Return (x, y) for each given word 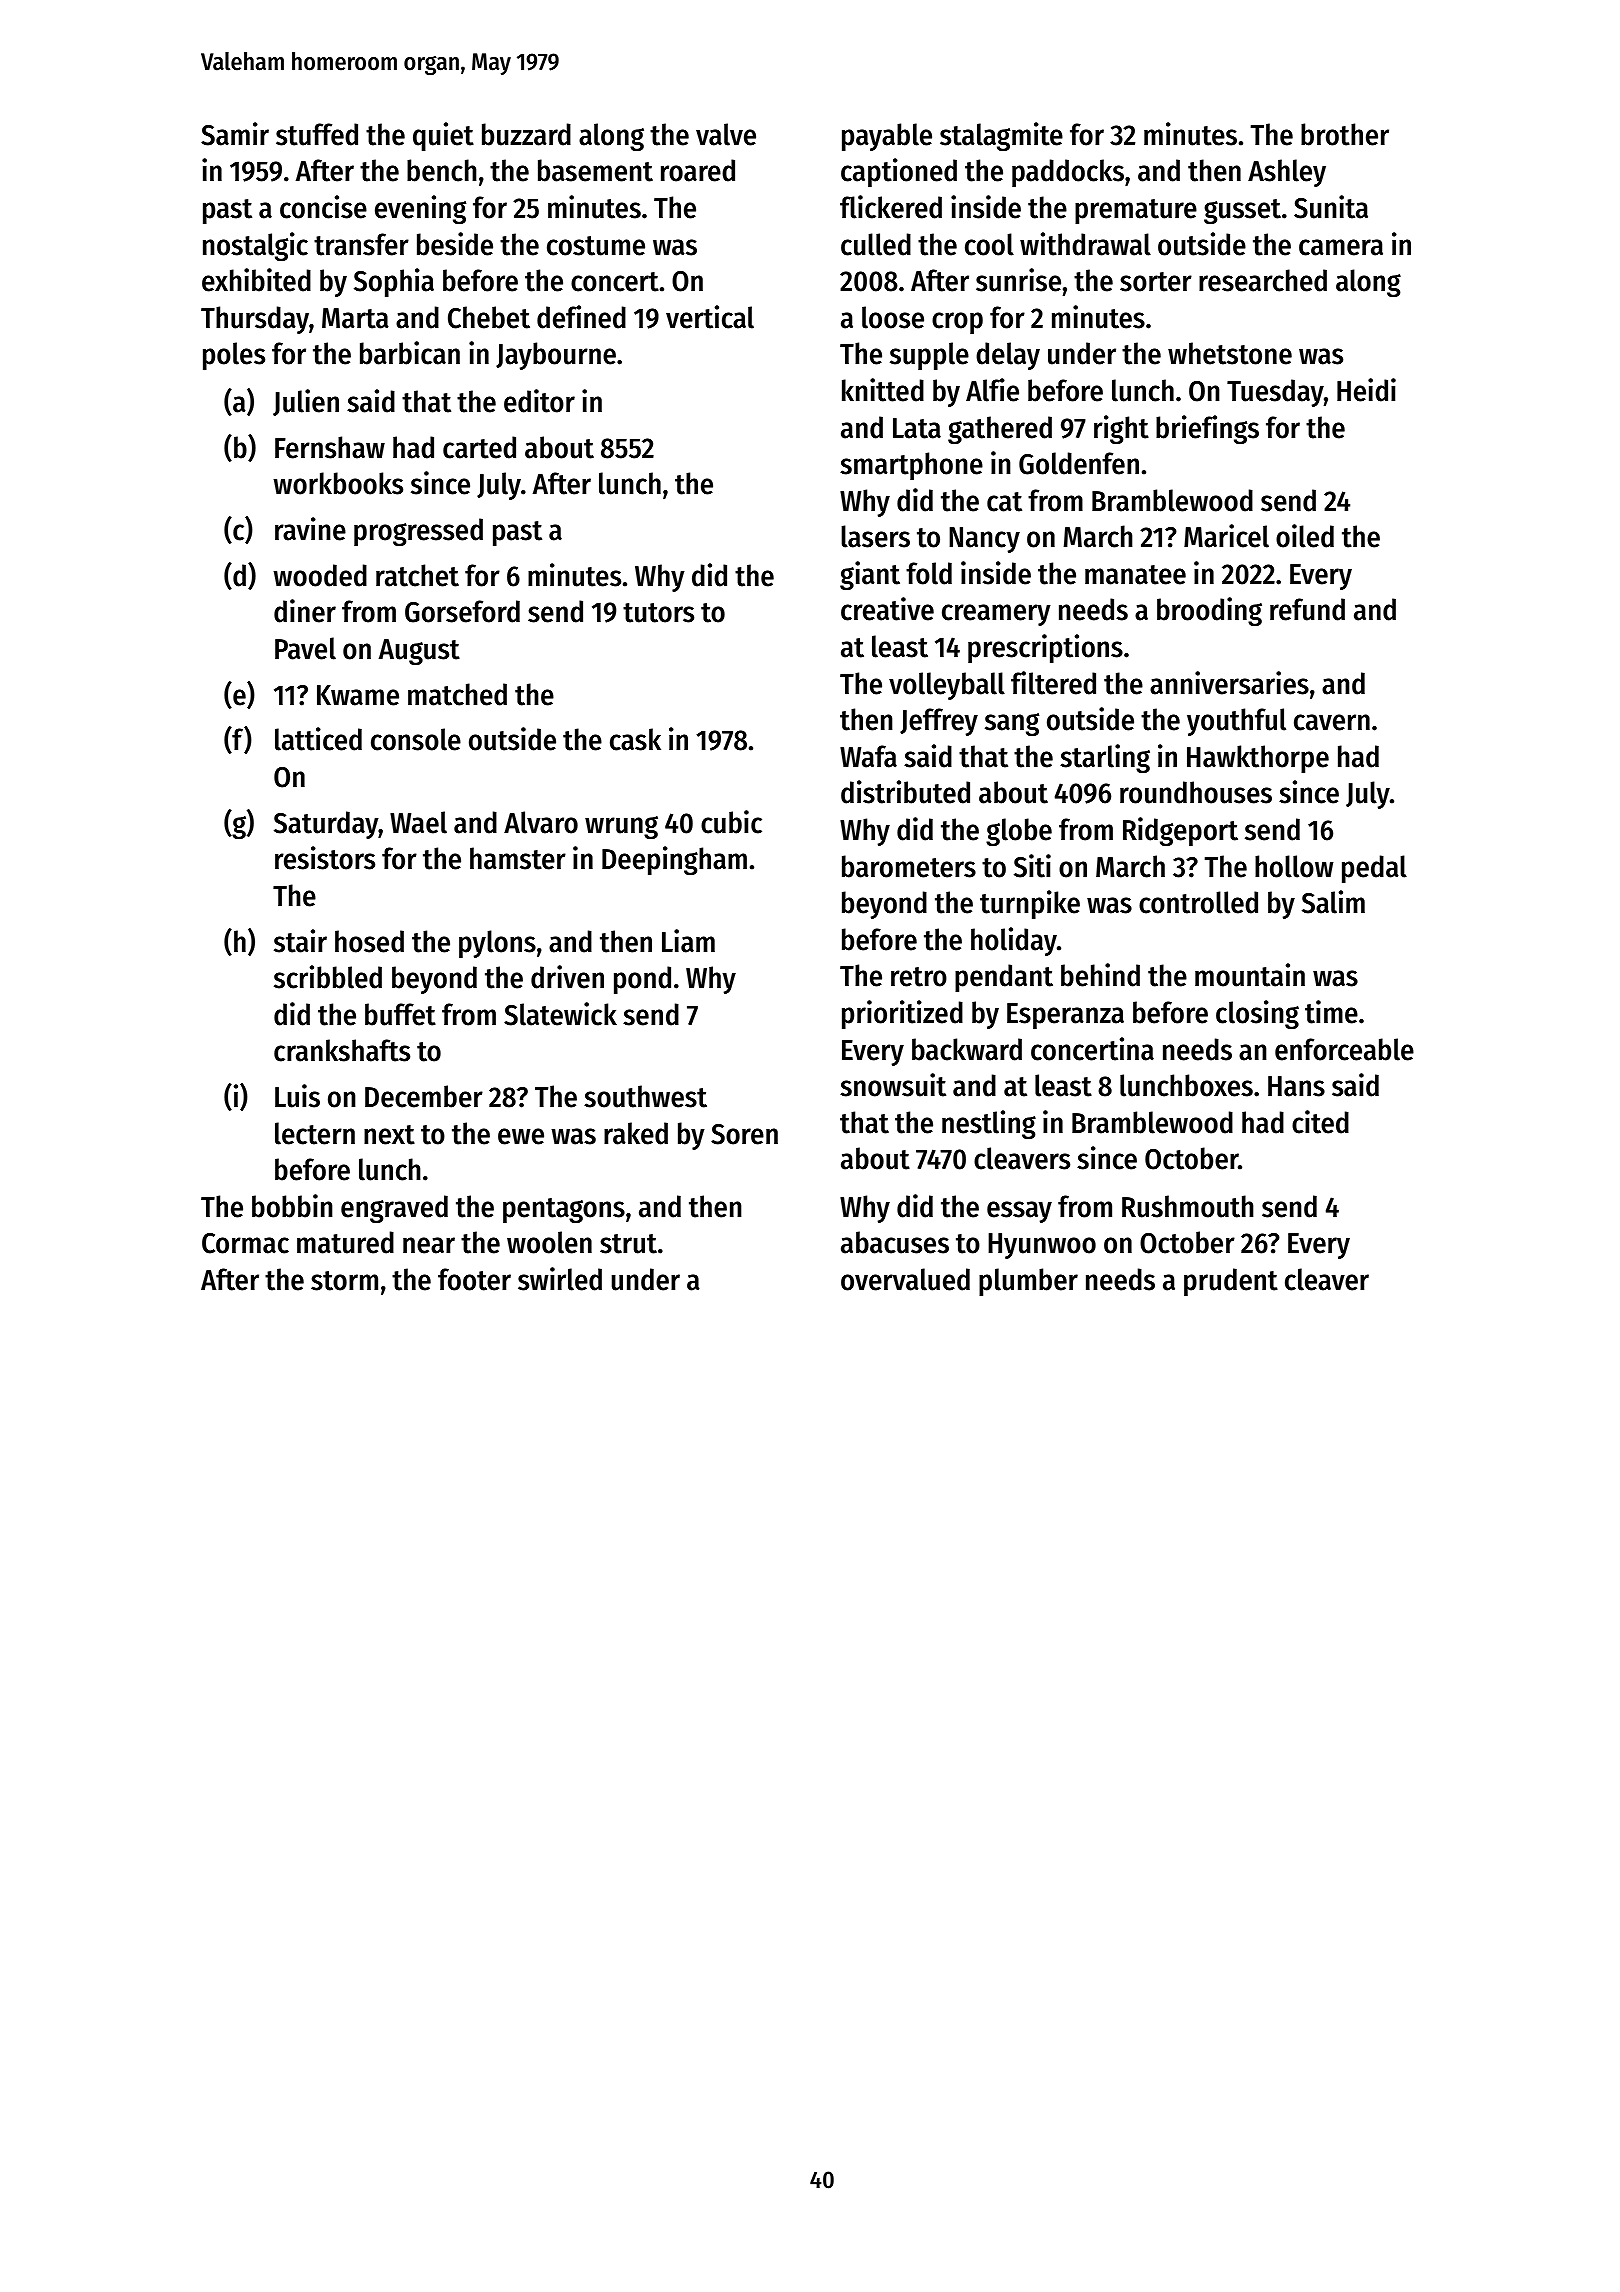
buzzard (526, 134)
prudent (1231, 1282)
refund (1307, 609)
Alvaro (541, 822)
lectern (315, 1133)
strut (628, 1244)
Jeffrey (939, 722)
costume (596, 246)
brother (1345, 134)
